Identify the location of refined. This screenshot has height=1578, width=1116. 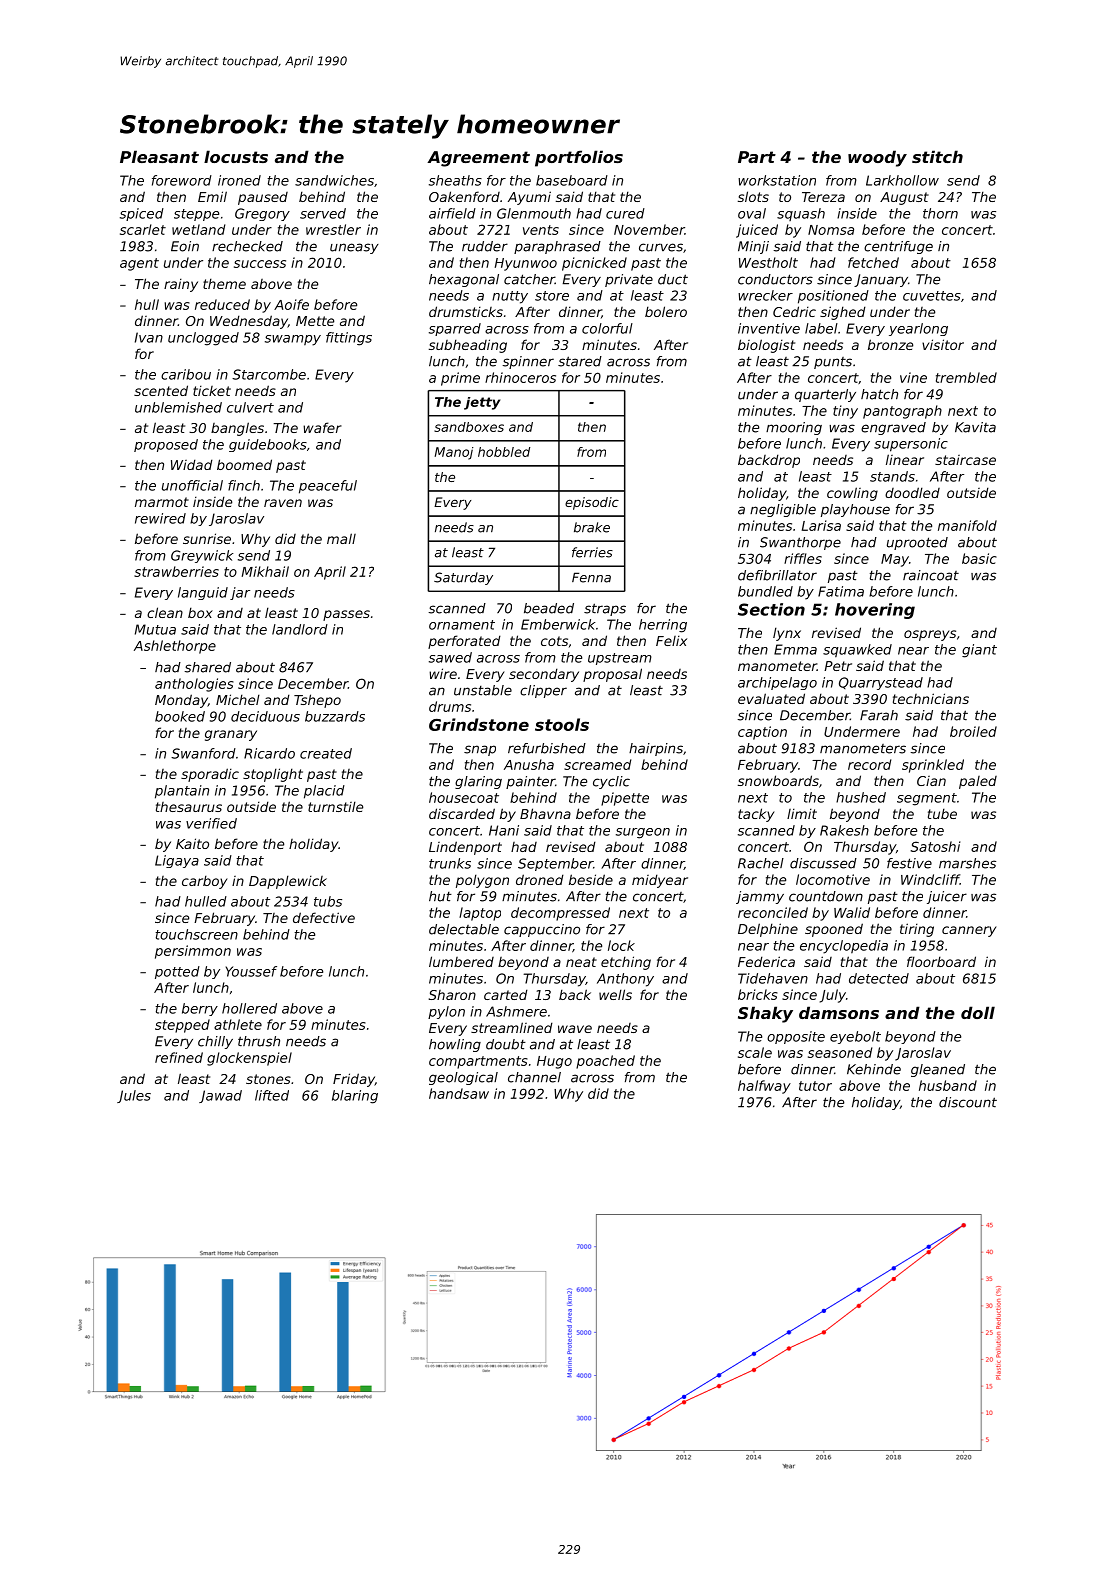
(179, 1057).
